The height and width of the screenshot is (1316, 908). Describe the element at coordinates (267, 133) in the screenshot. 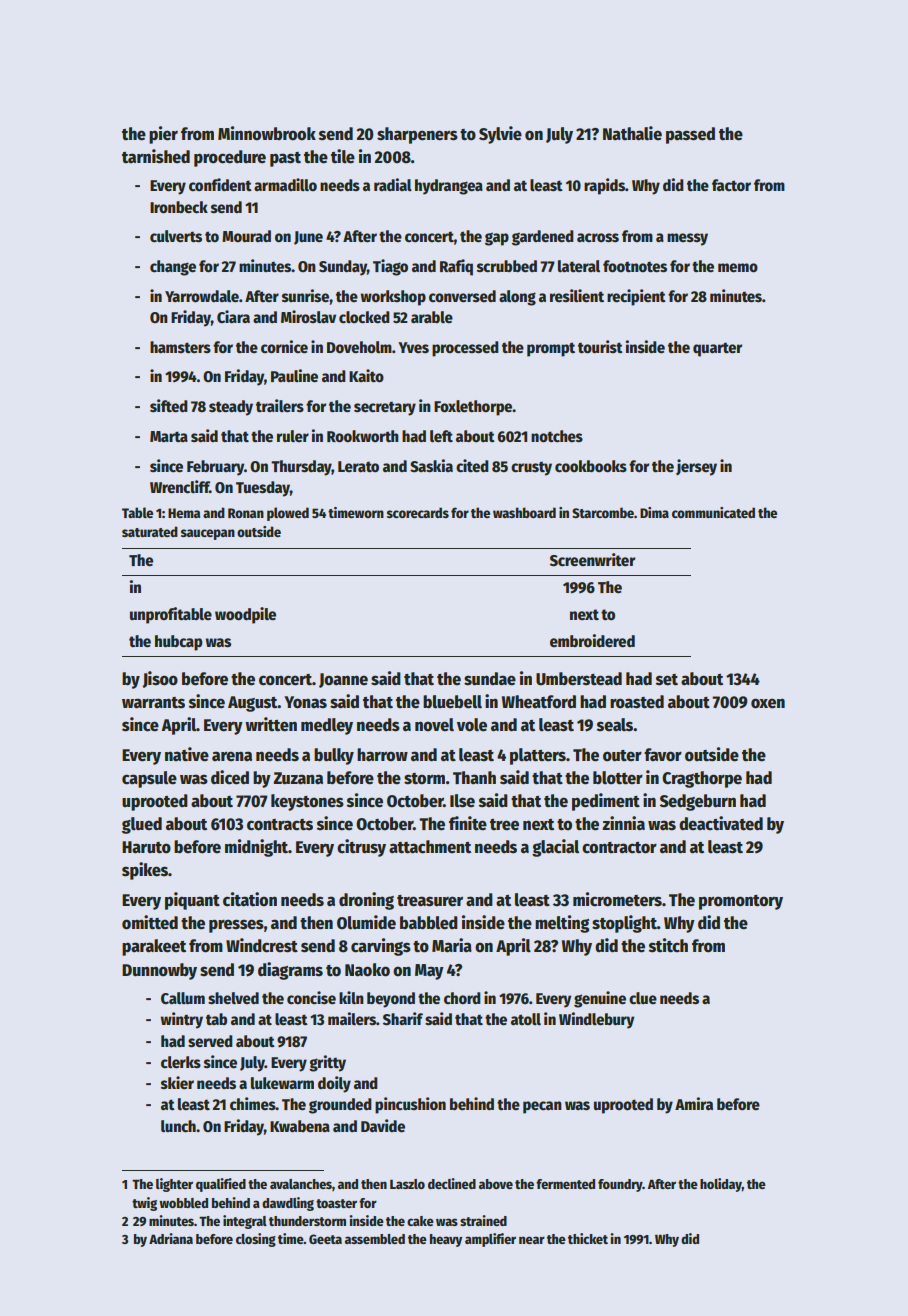

I see `Minnowbrook` at that location.
